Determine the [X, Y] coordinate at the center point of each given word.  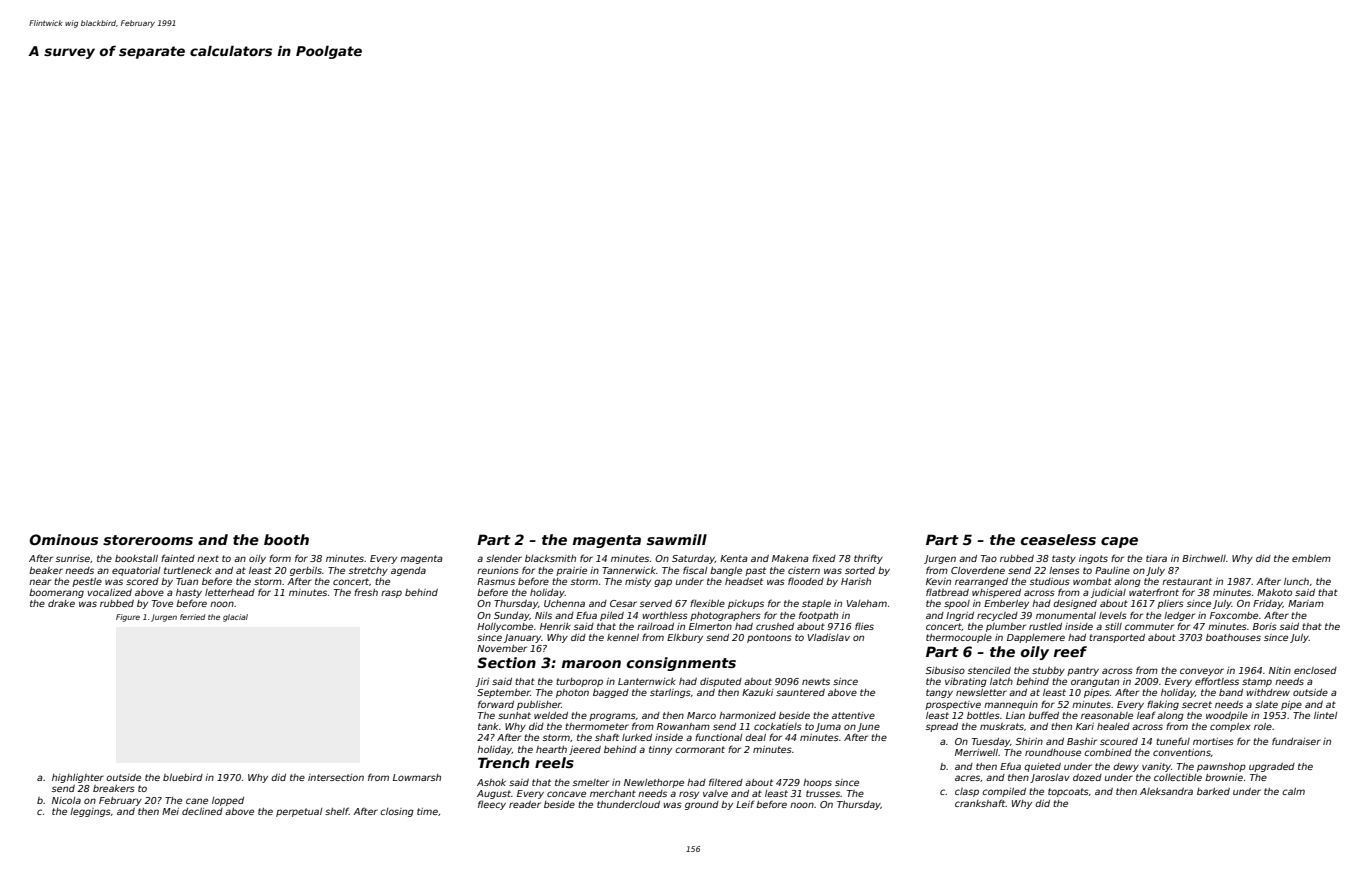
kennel [623, 637]
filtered [726, 782]
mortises [1213, 741]
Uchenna [564, 603]
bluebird [183, 777]
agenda [408, 571]
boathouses [1233, 637]
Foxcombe [1234, 615]
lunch [1296, 581]
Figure [128, 618]
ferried [192, 617]
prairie [571, 571]
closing [397, 812]
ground [702, 805]
